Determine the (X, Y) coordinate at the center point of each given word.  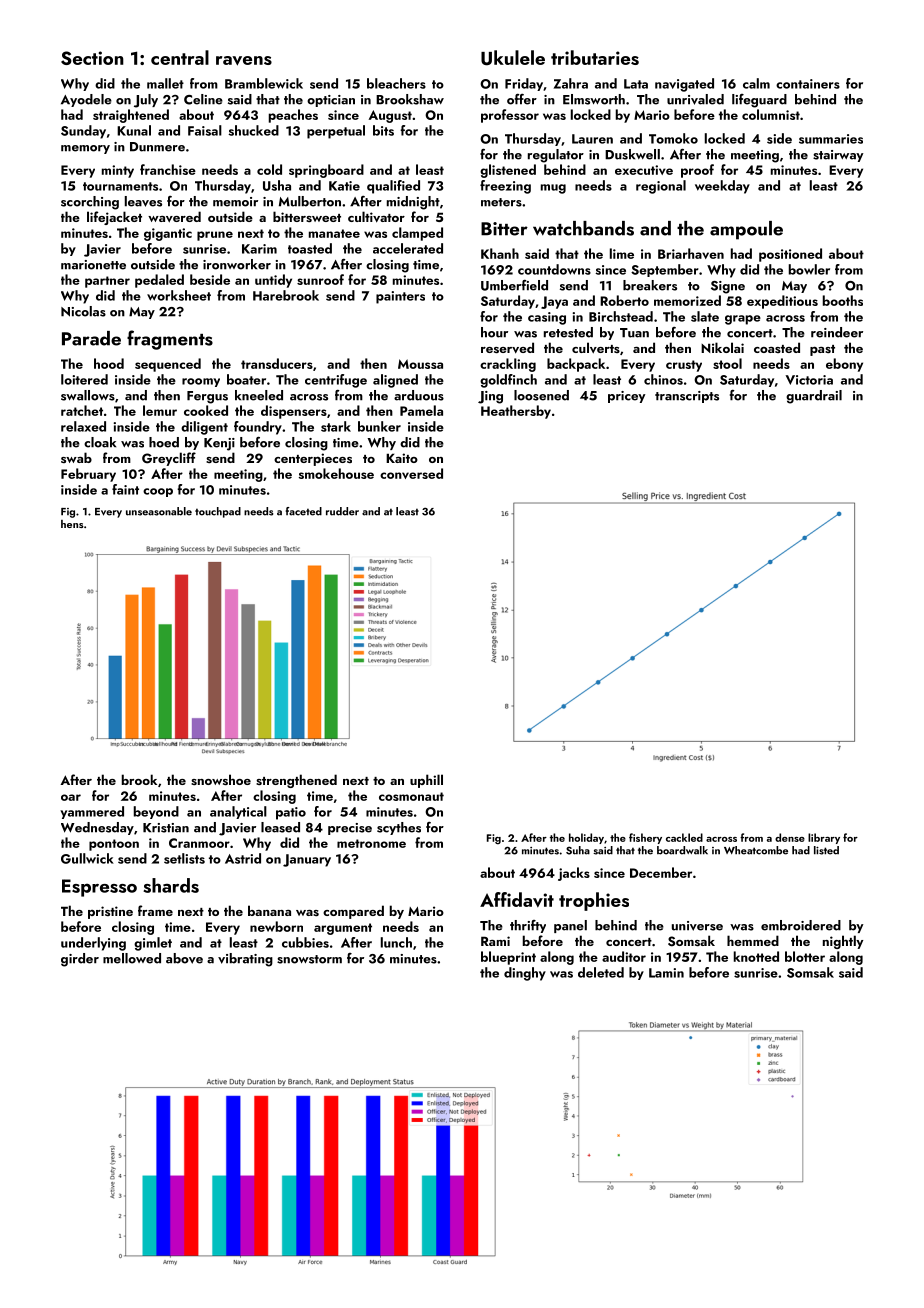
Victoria (809, 380)
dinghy (525, 974)
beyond (156, 812)
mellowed (132, 958)
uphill (426, 781)
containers (808, 84)
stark (336, 426)
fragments (170, 340)
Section (92, 58)
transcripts (687, 397)
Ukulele (513, 58)
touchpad (218, 512)
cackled (684, 837)
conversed (411, 473)
